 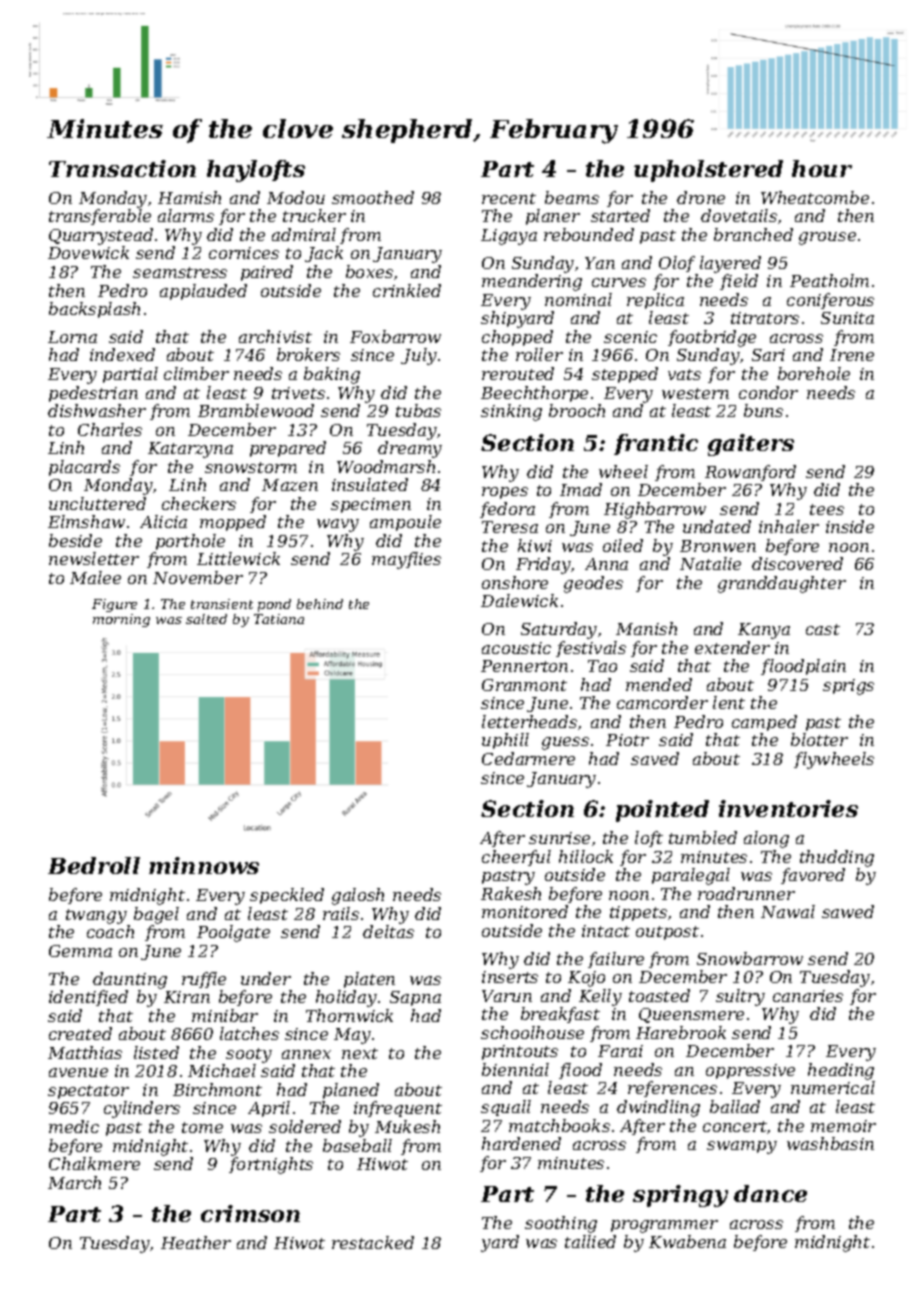 I want to click on letterheads, so click(x=529, y=721).
